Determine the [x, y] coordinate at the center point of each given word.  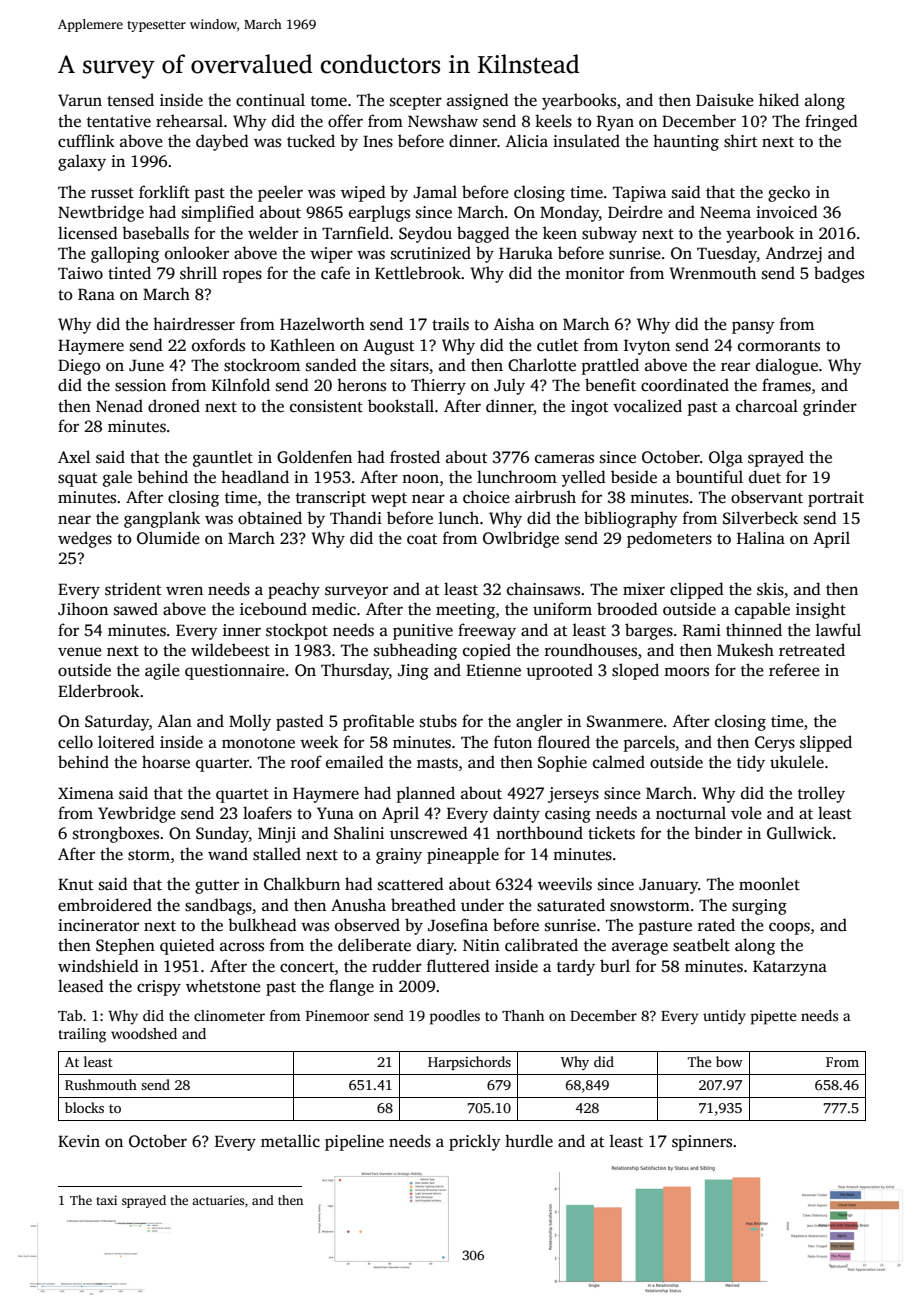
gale [117, 478]
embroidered [105, 905]
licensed [88, 233]
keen [560, 232]
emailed [355, 762]
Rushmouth [101, 1084]
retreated [812, 650]
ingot [589, 408]
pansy [753, 327]
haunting [686, 142]
